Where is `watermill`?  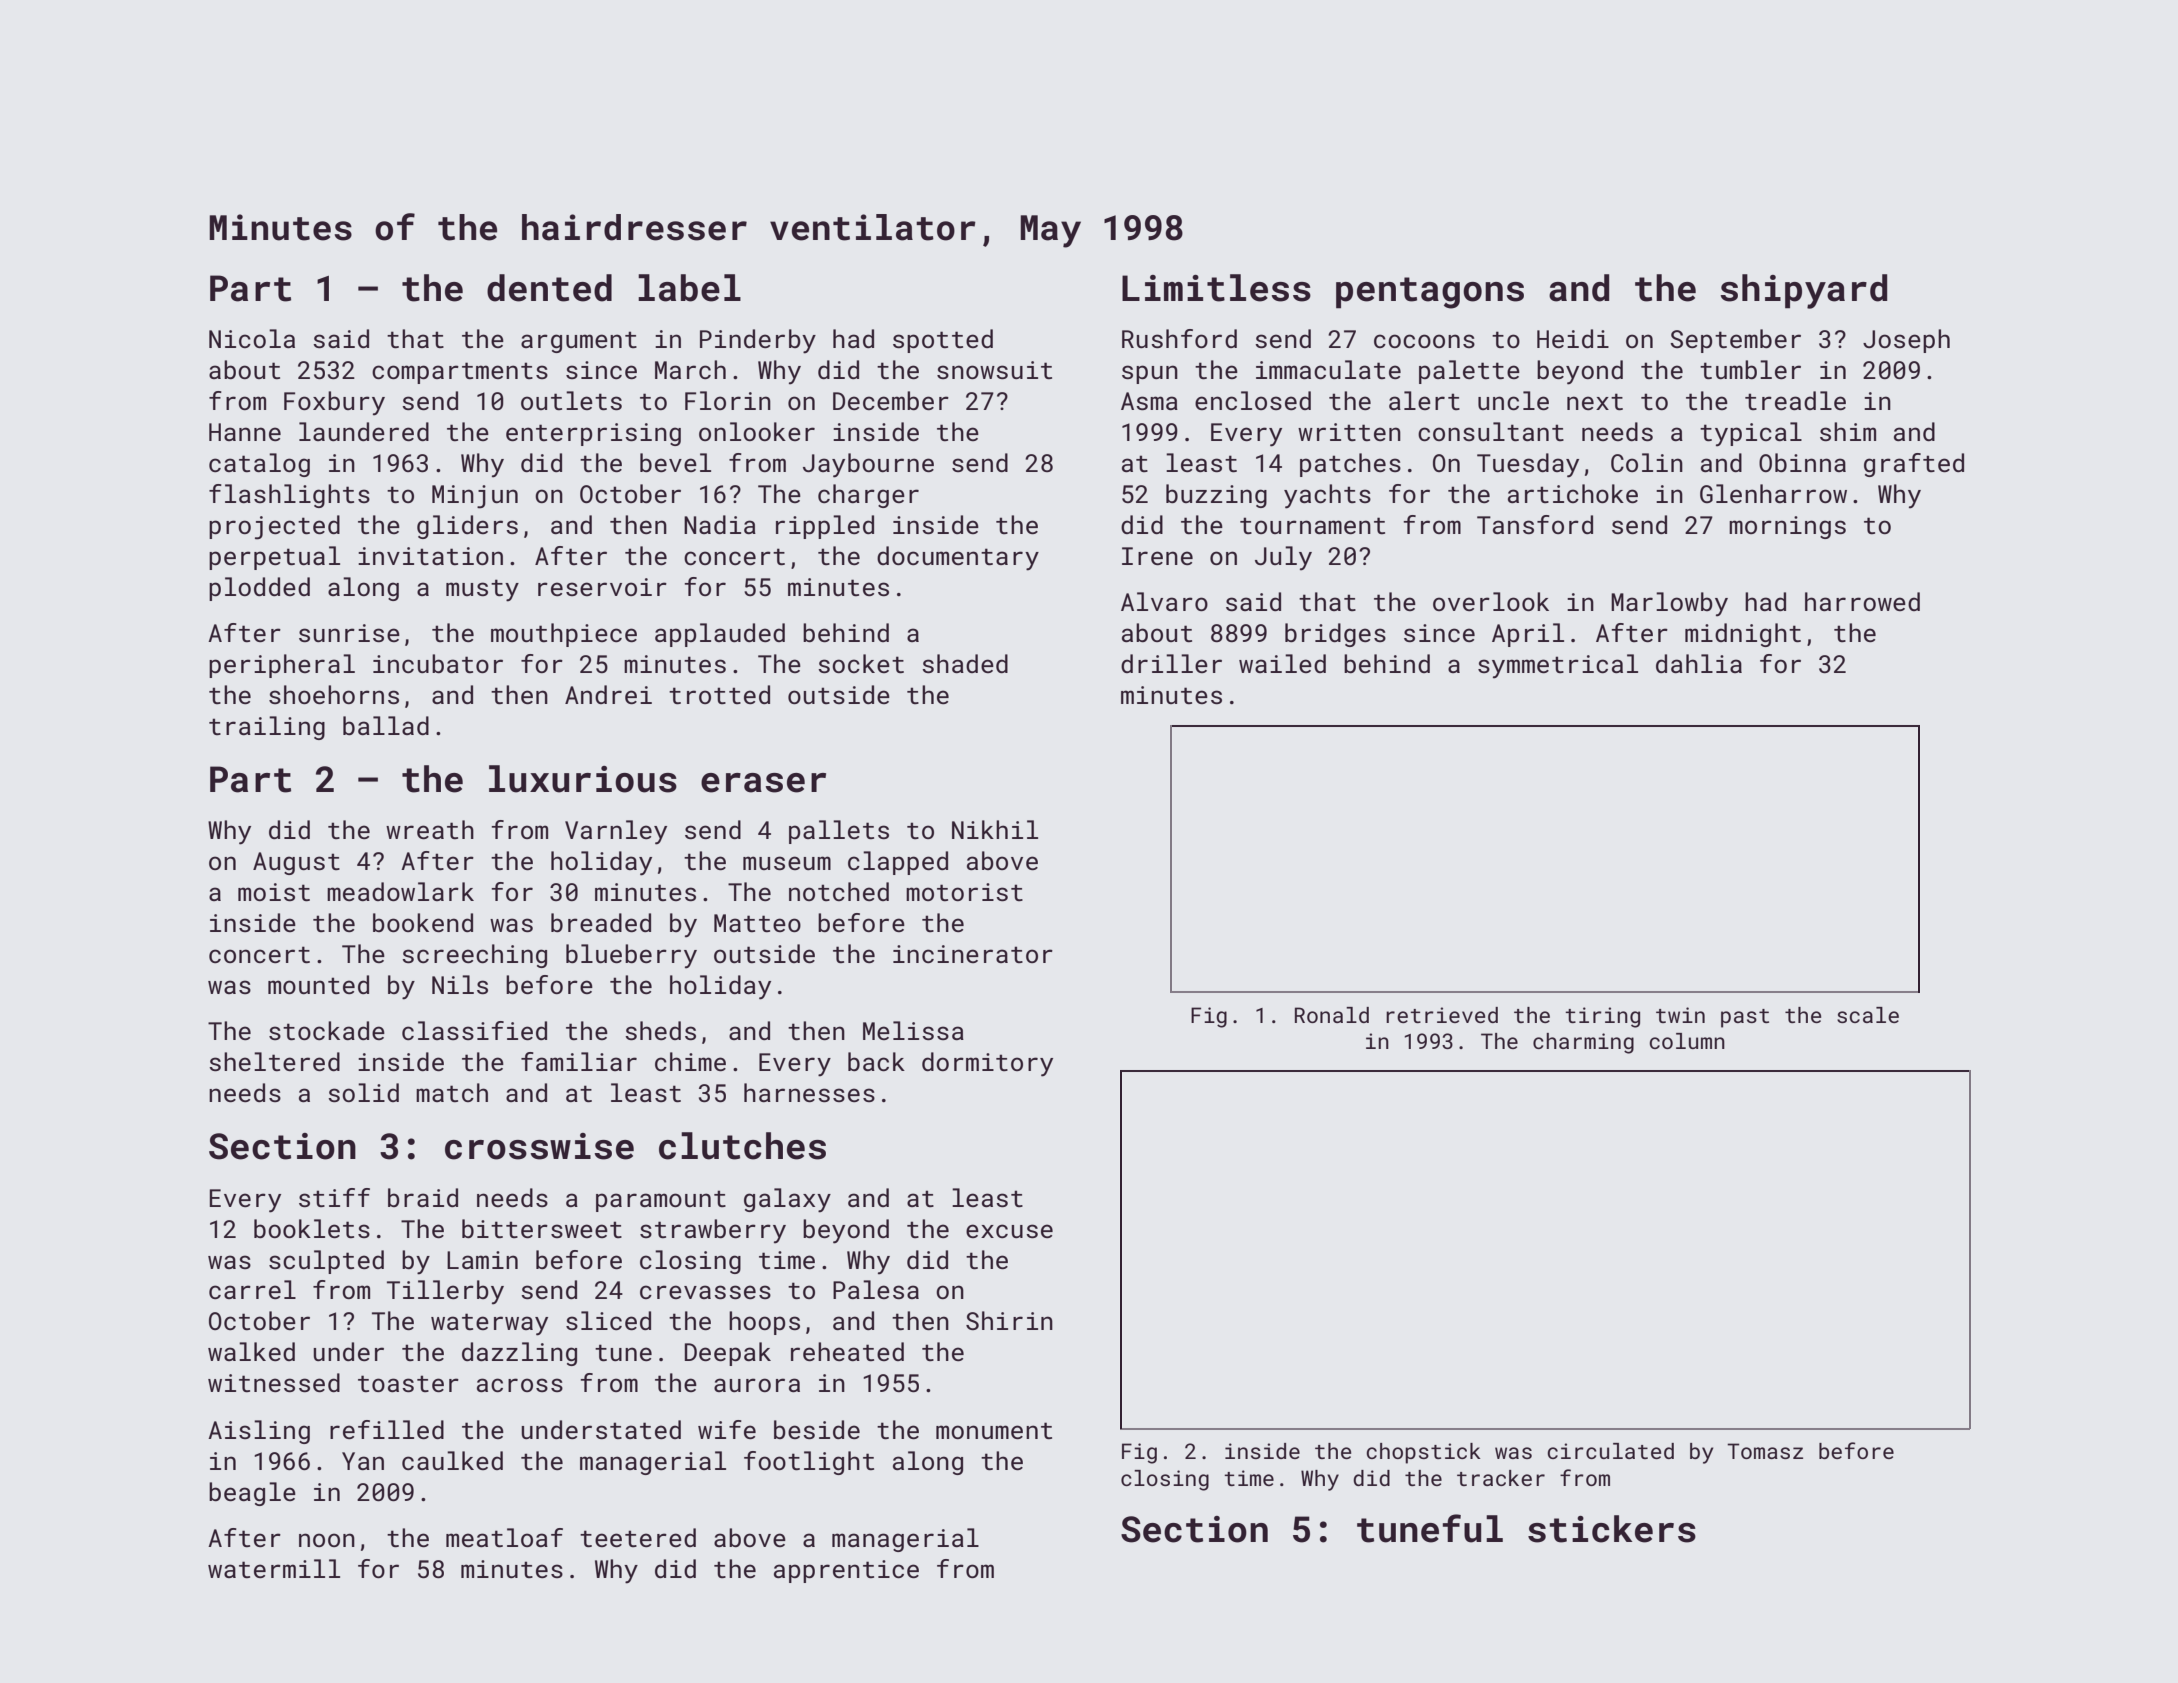 watermill is located at coordinates (274, 1568).
